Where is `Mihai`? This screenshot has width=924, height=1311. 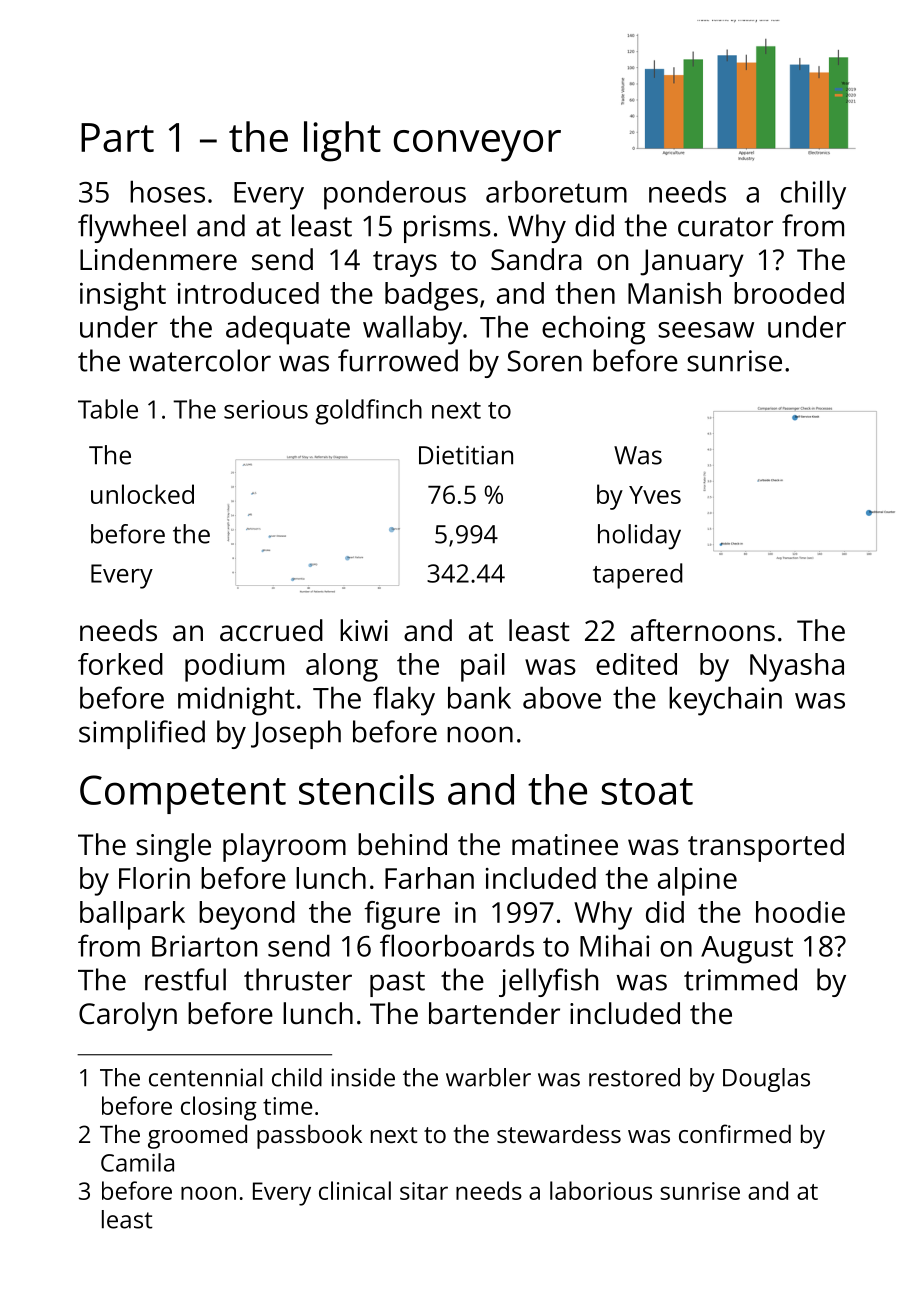 Mihai is located at coordinates (614, 945).
